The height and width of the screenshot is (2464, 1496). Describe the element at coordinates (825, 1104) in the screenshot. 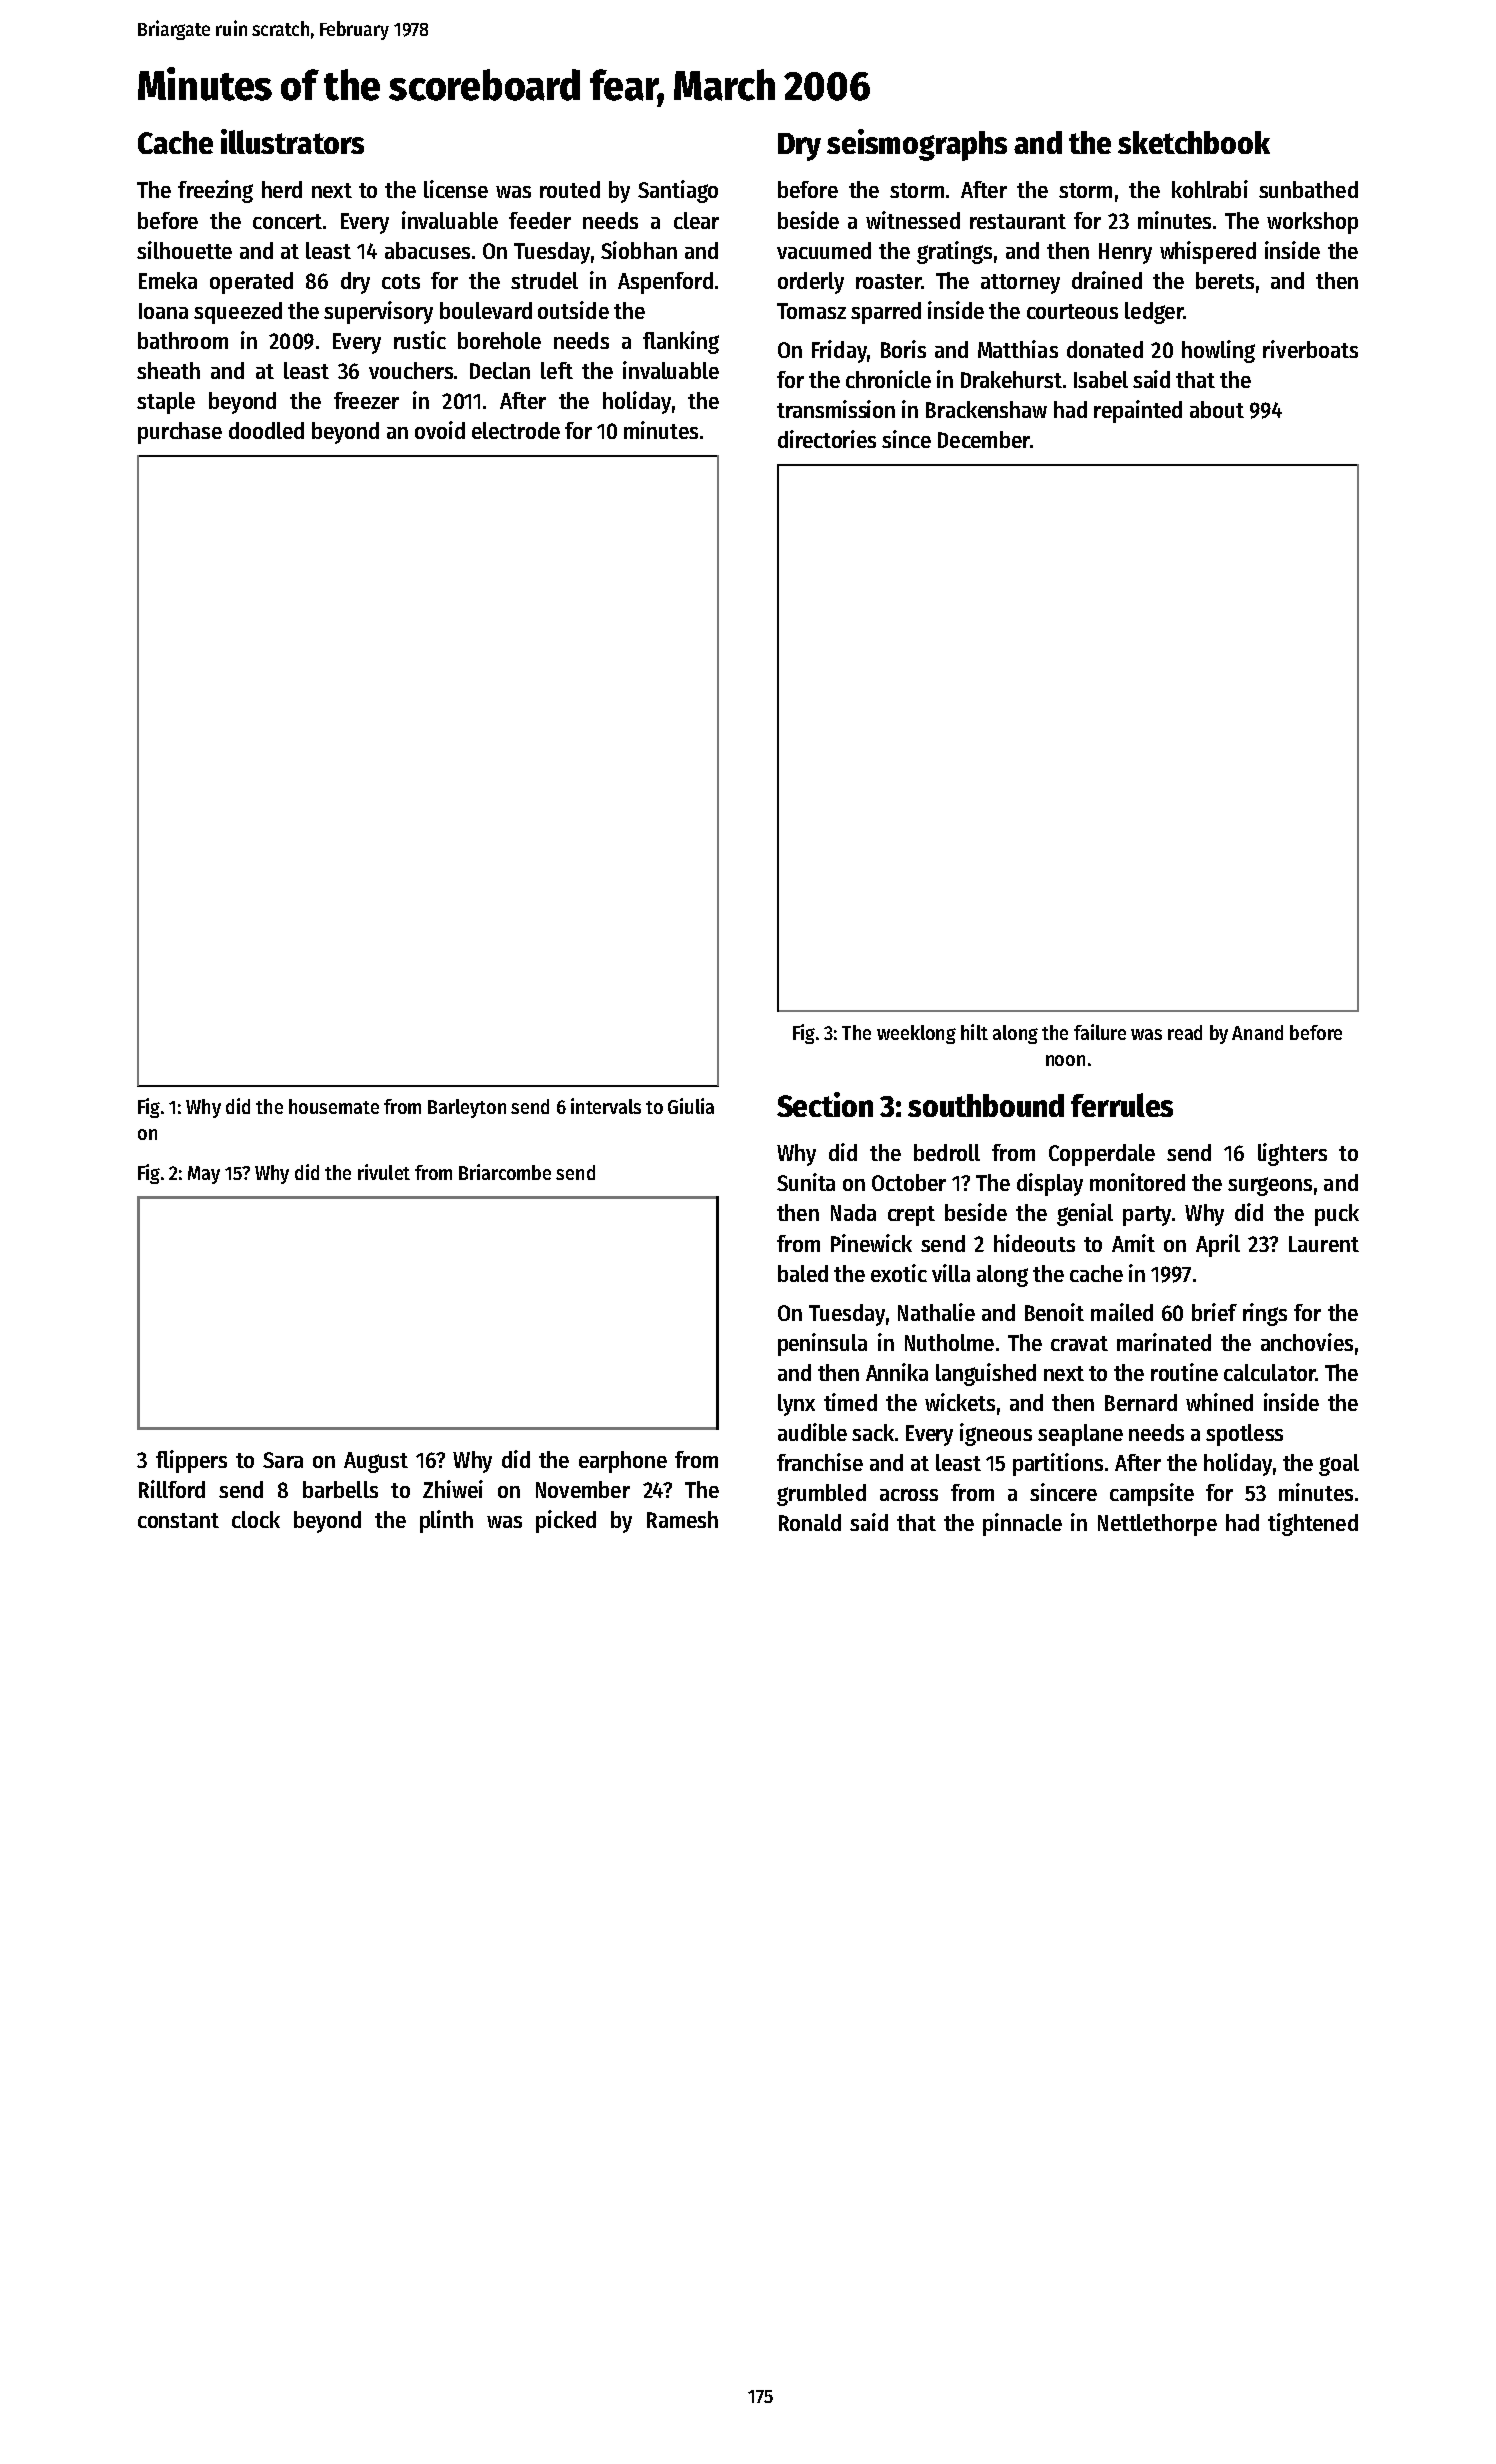

I see `Section` at that location.
